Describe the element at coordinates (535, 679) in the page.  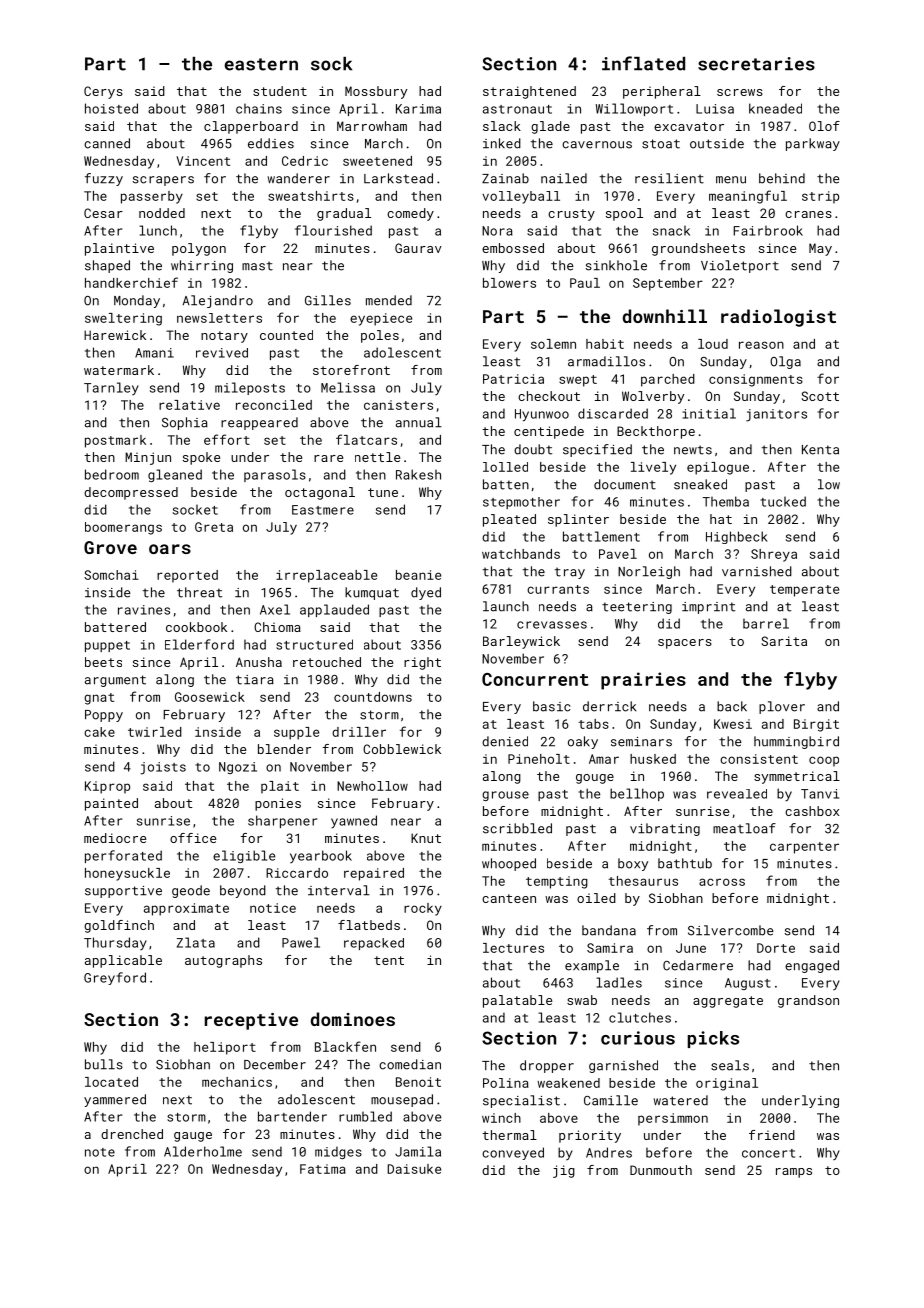
I see `Concurrent` at that location.
